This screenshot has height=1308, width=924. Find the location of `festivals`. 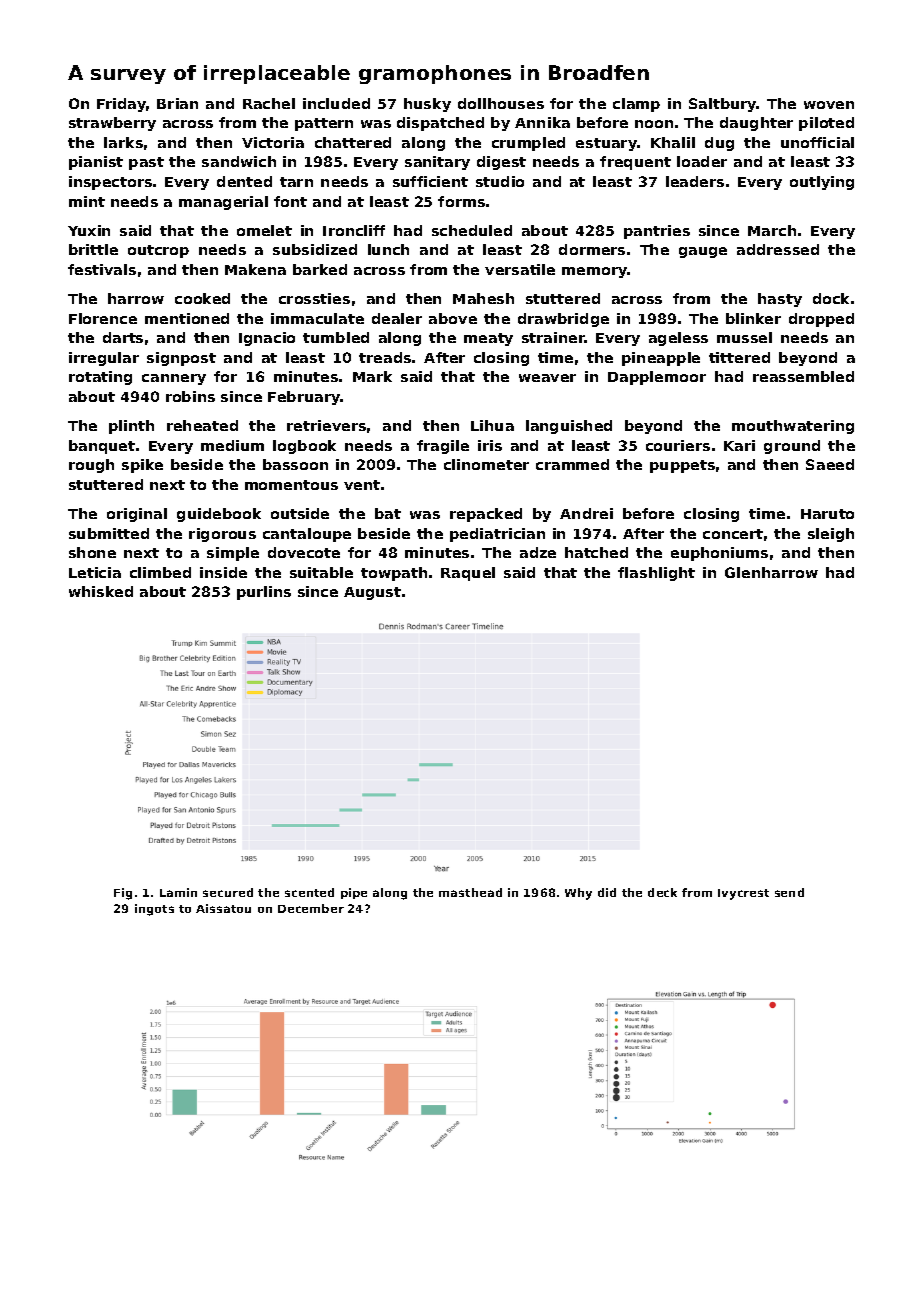

festivals is located at coordinates (102, 269).
